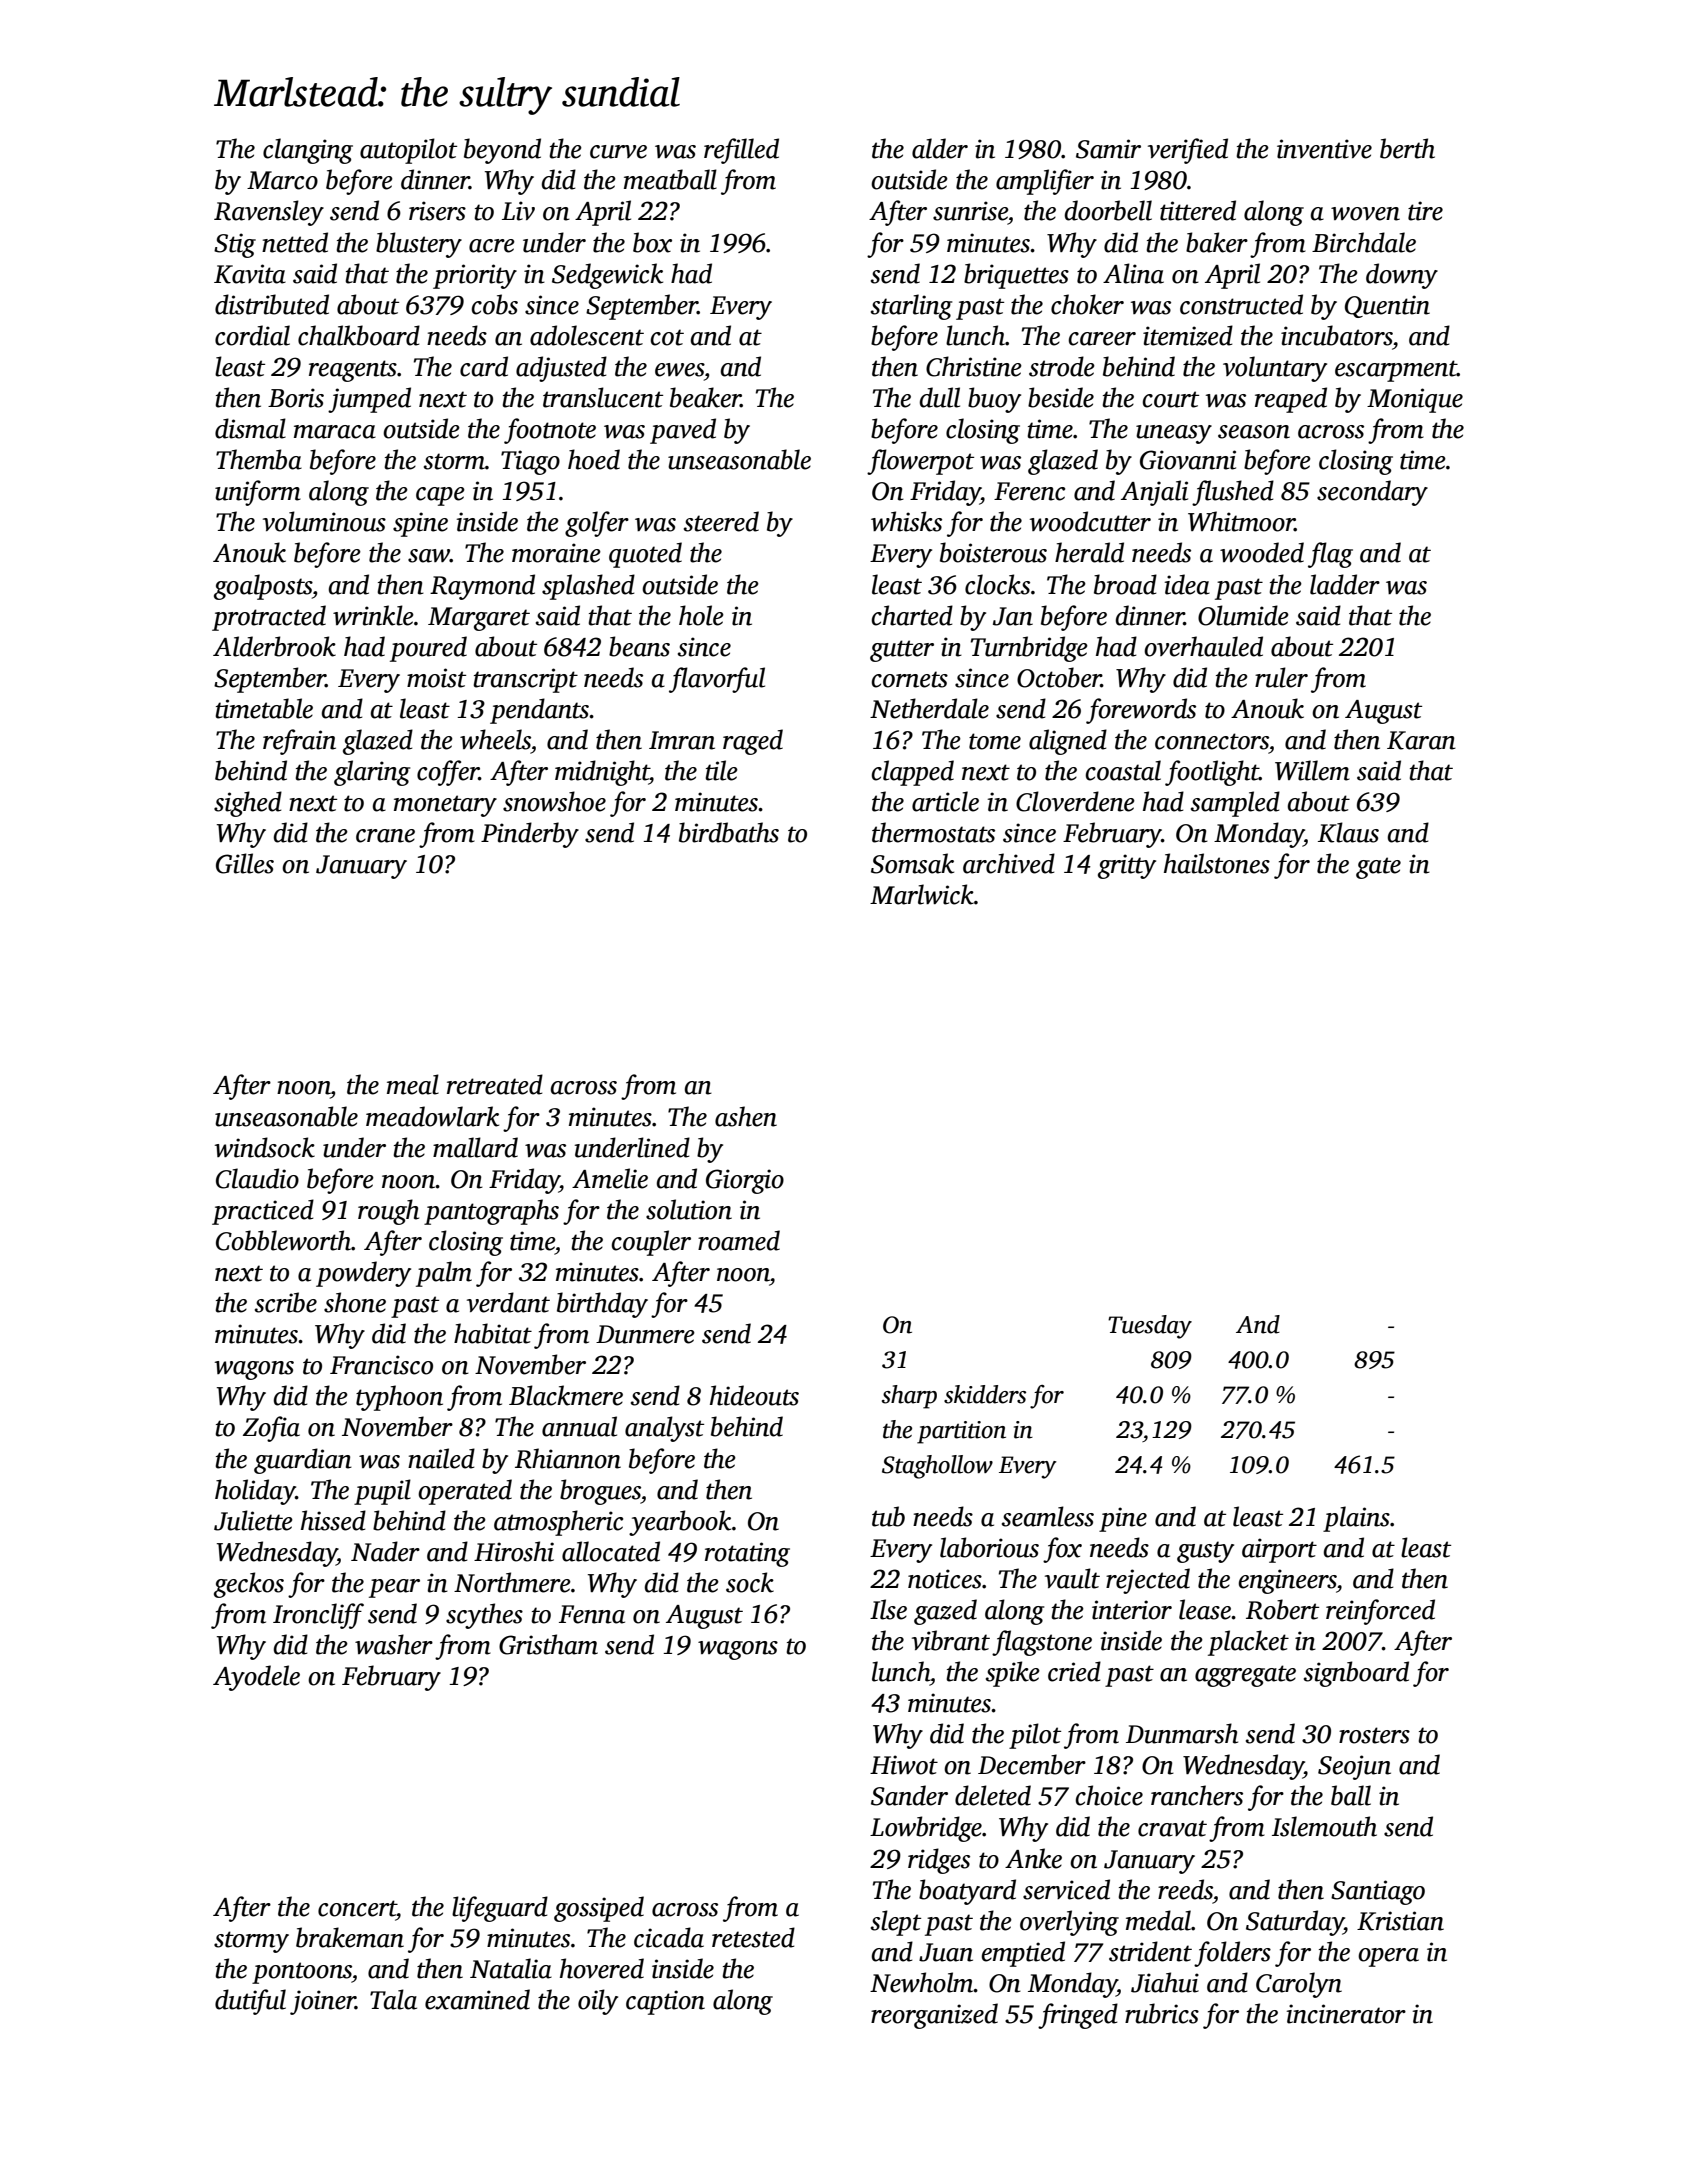 This page has width=1683, height=2178. What do you see at coordinates (909, 1397) in the page?
I see `sharp` at bounding box center [909, 1397].
